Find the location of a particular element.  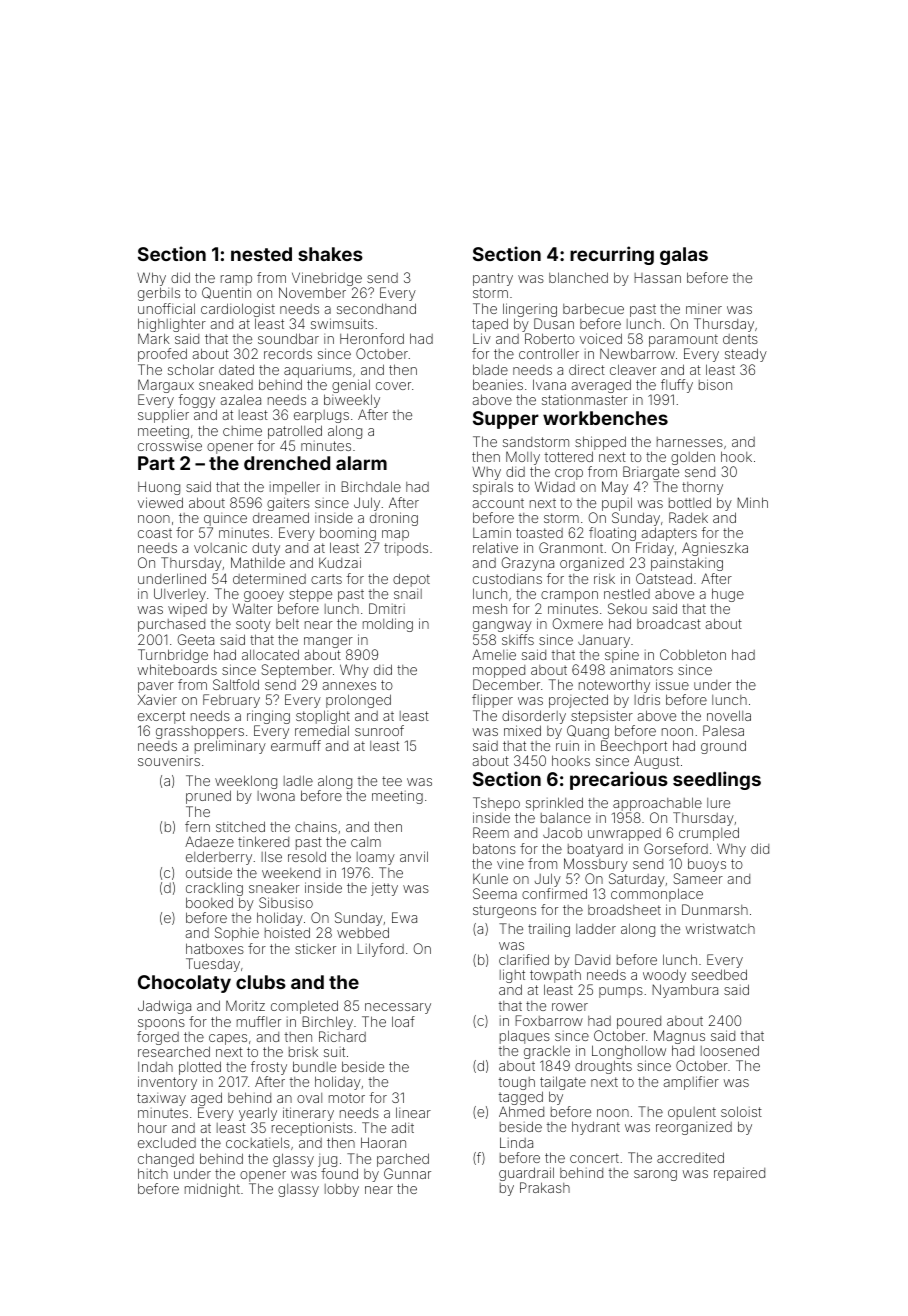

loaf is located at coordinates (403, 1021).
